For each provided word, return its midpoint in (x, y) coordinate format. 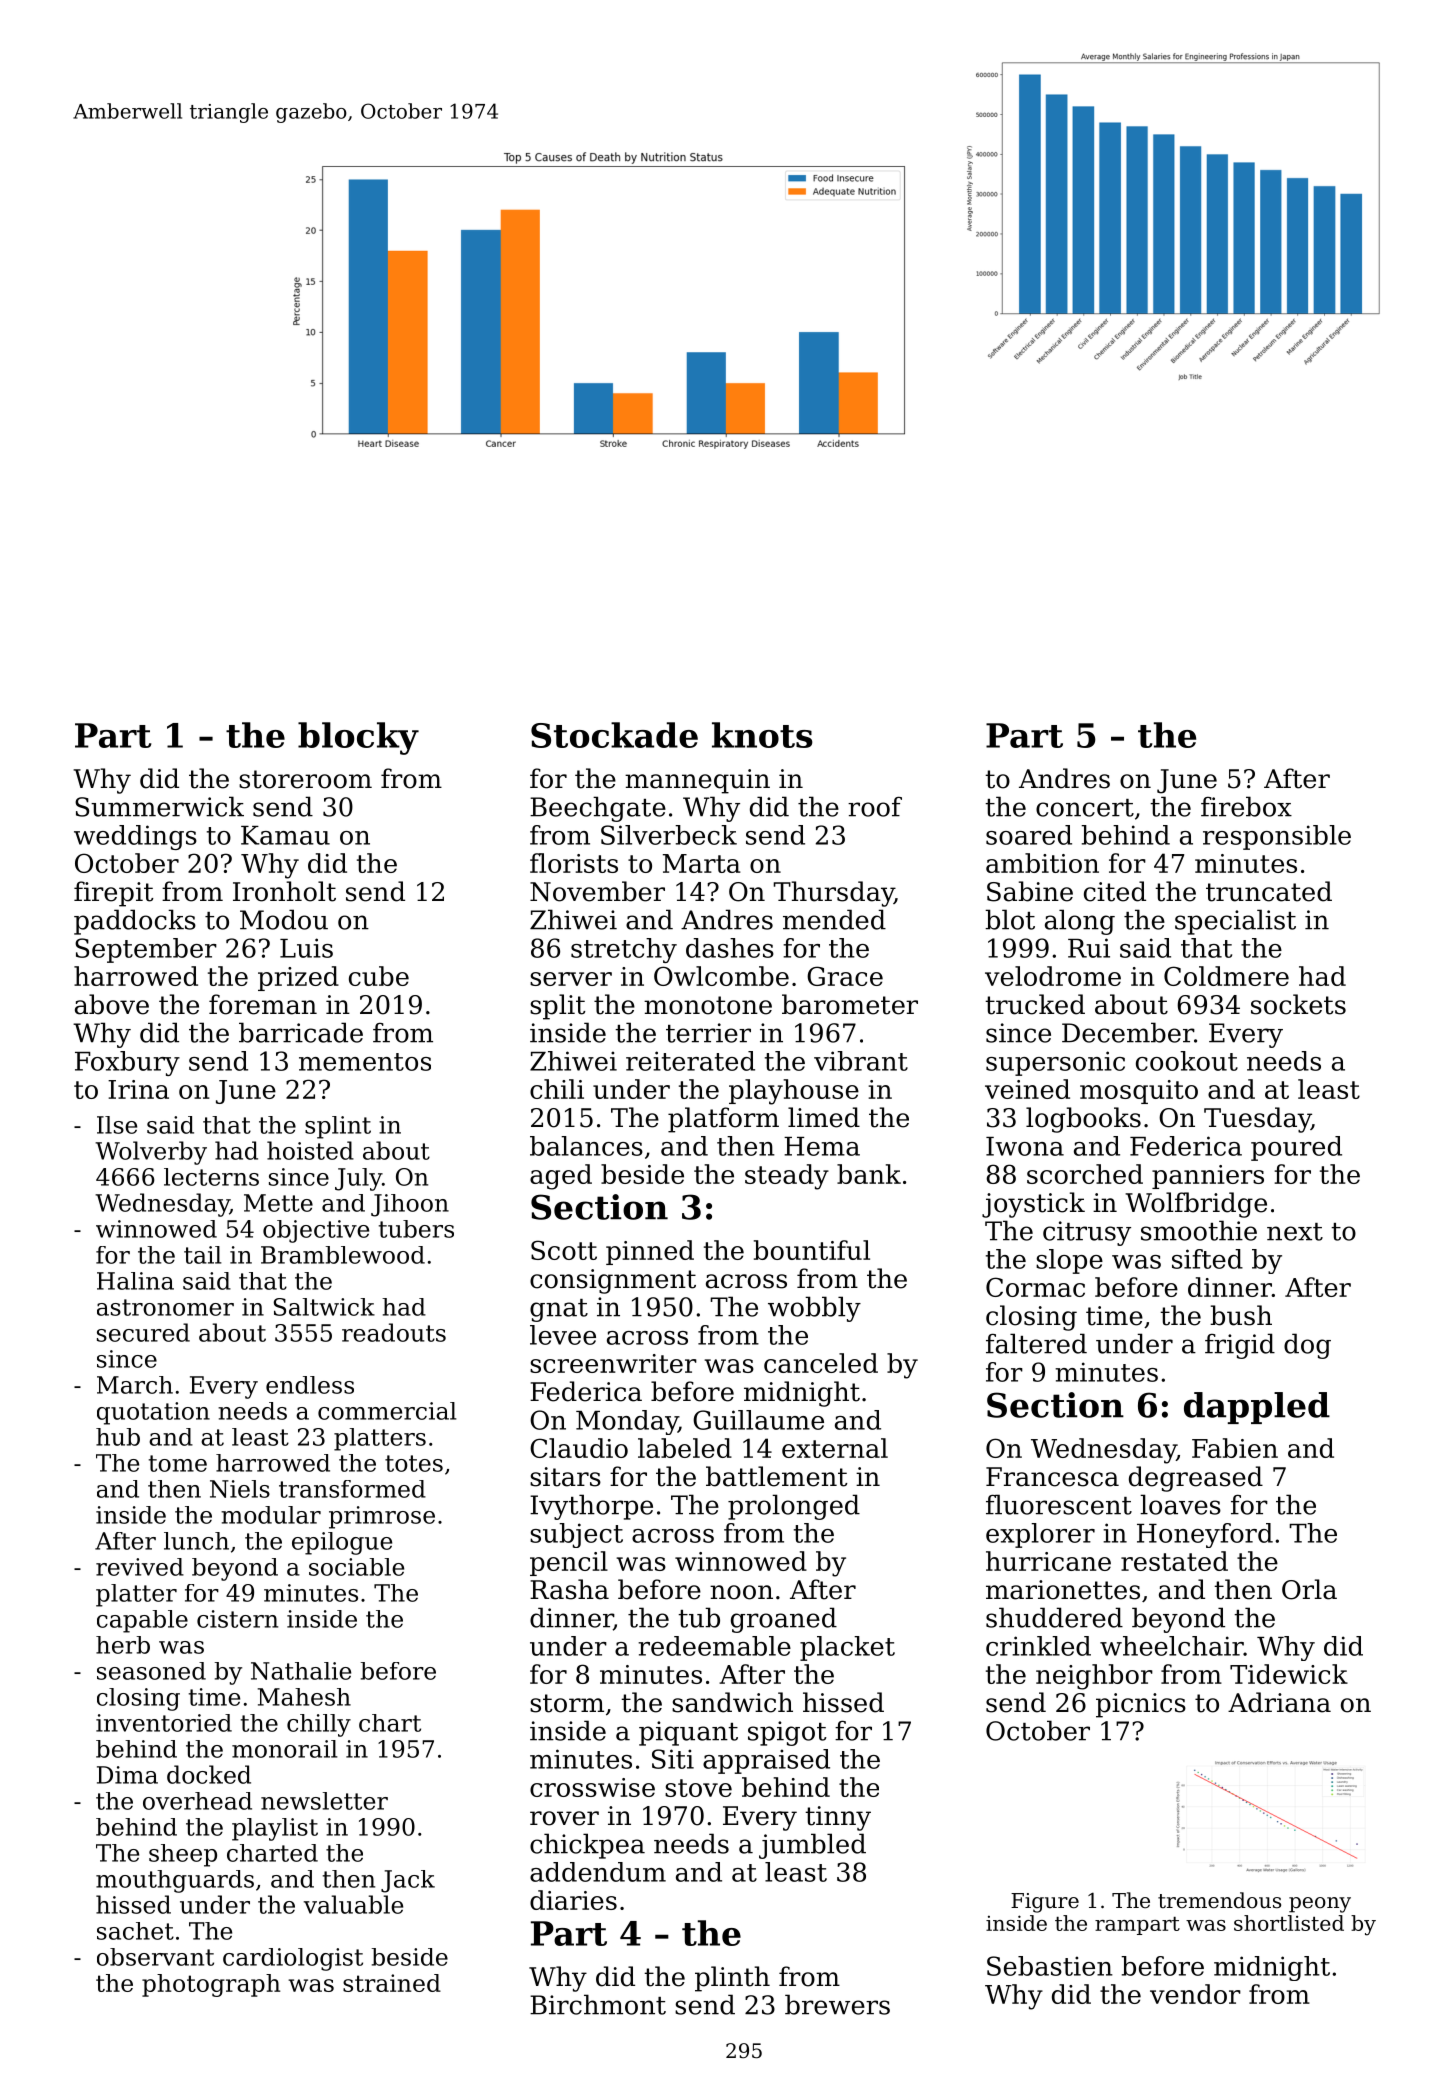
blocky (358, 738)
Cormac (1035, 1287)
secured (143, 1332)
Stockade (614, 735)
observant (155, 1957)
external (835, 1448)
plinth (732, 1979)
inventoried (164, 1723)
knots (762, 735)
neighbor (1094, 1677)
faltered (1036, 1343)
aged (561, 1177)
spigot (787, 1733)
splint (338, 1127)
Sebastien (1050, 1966)
